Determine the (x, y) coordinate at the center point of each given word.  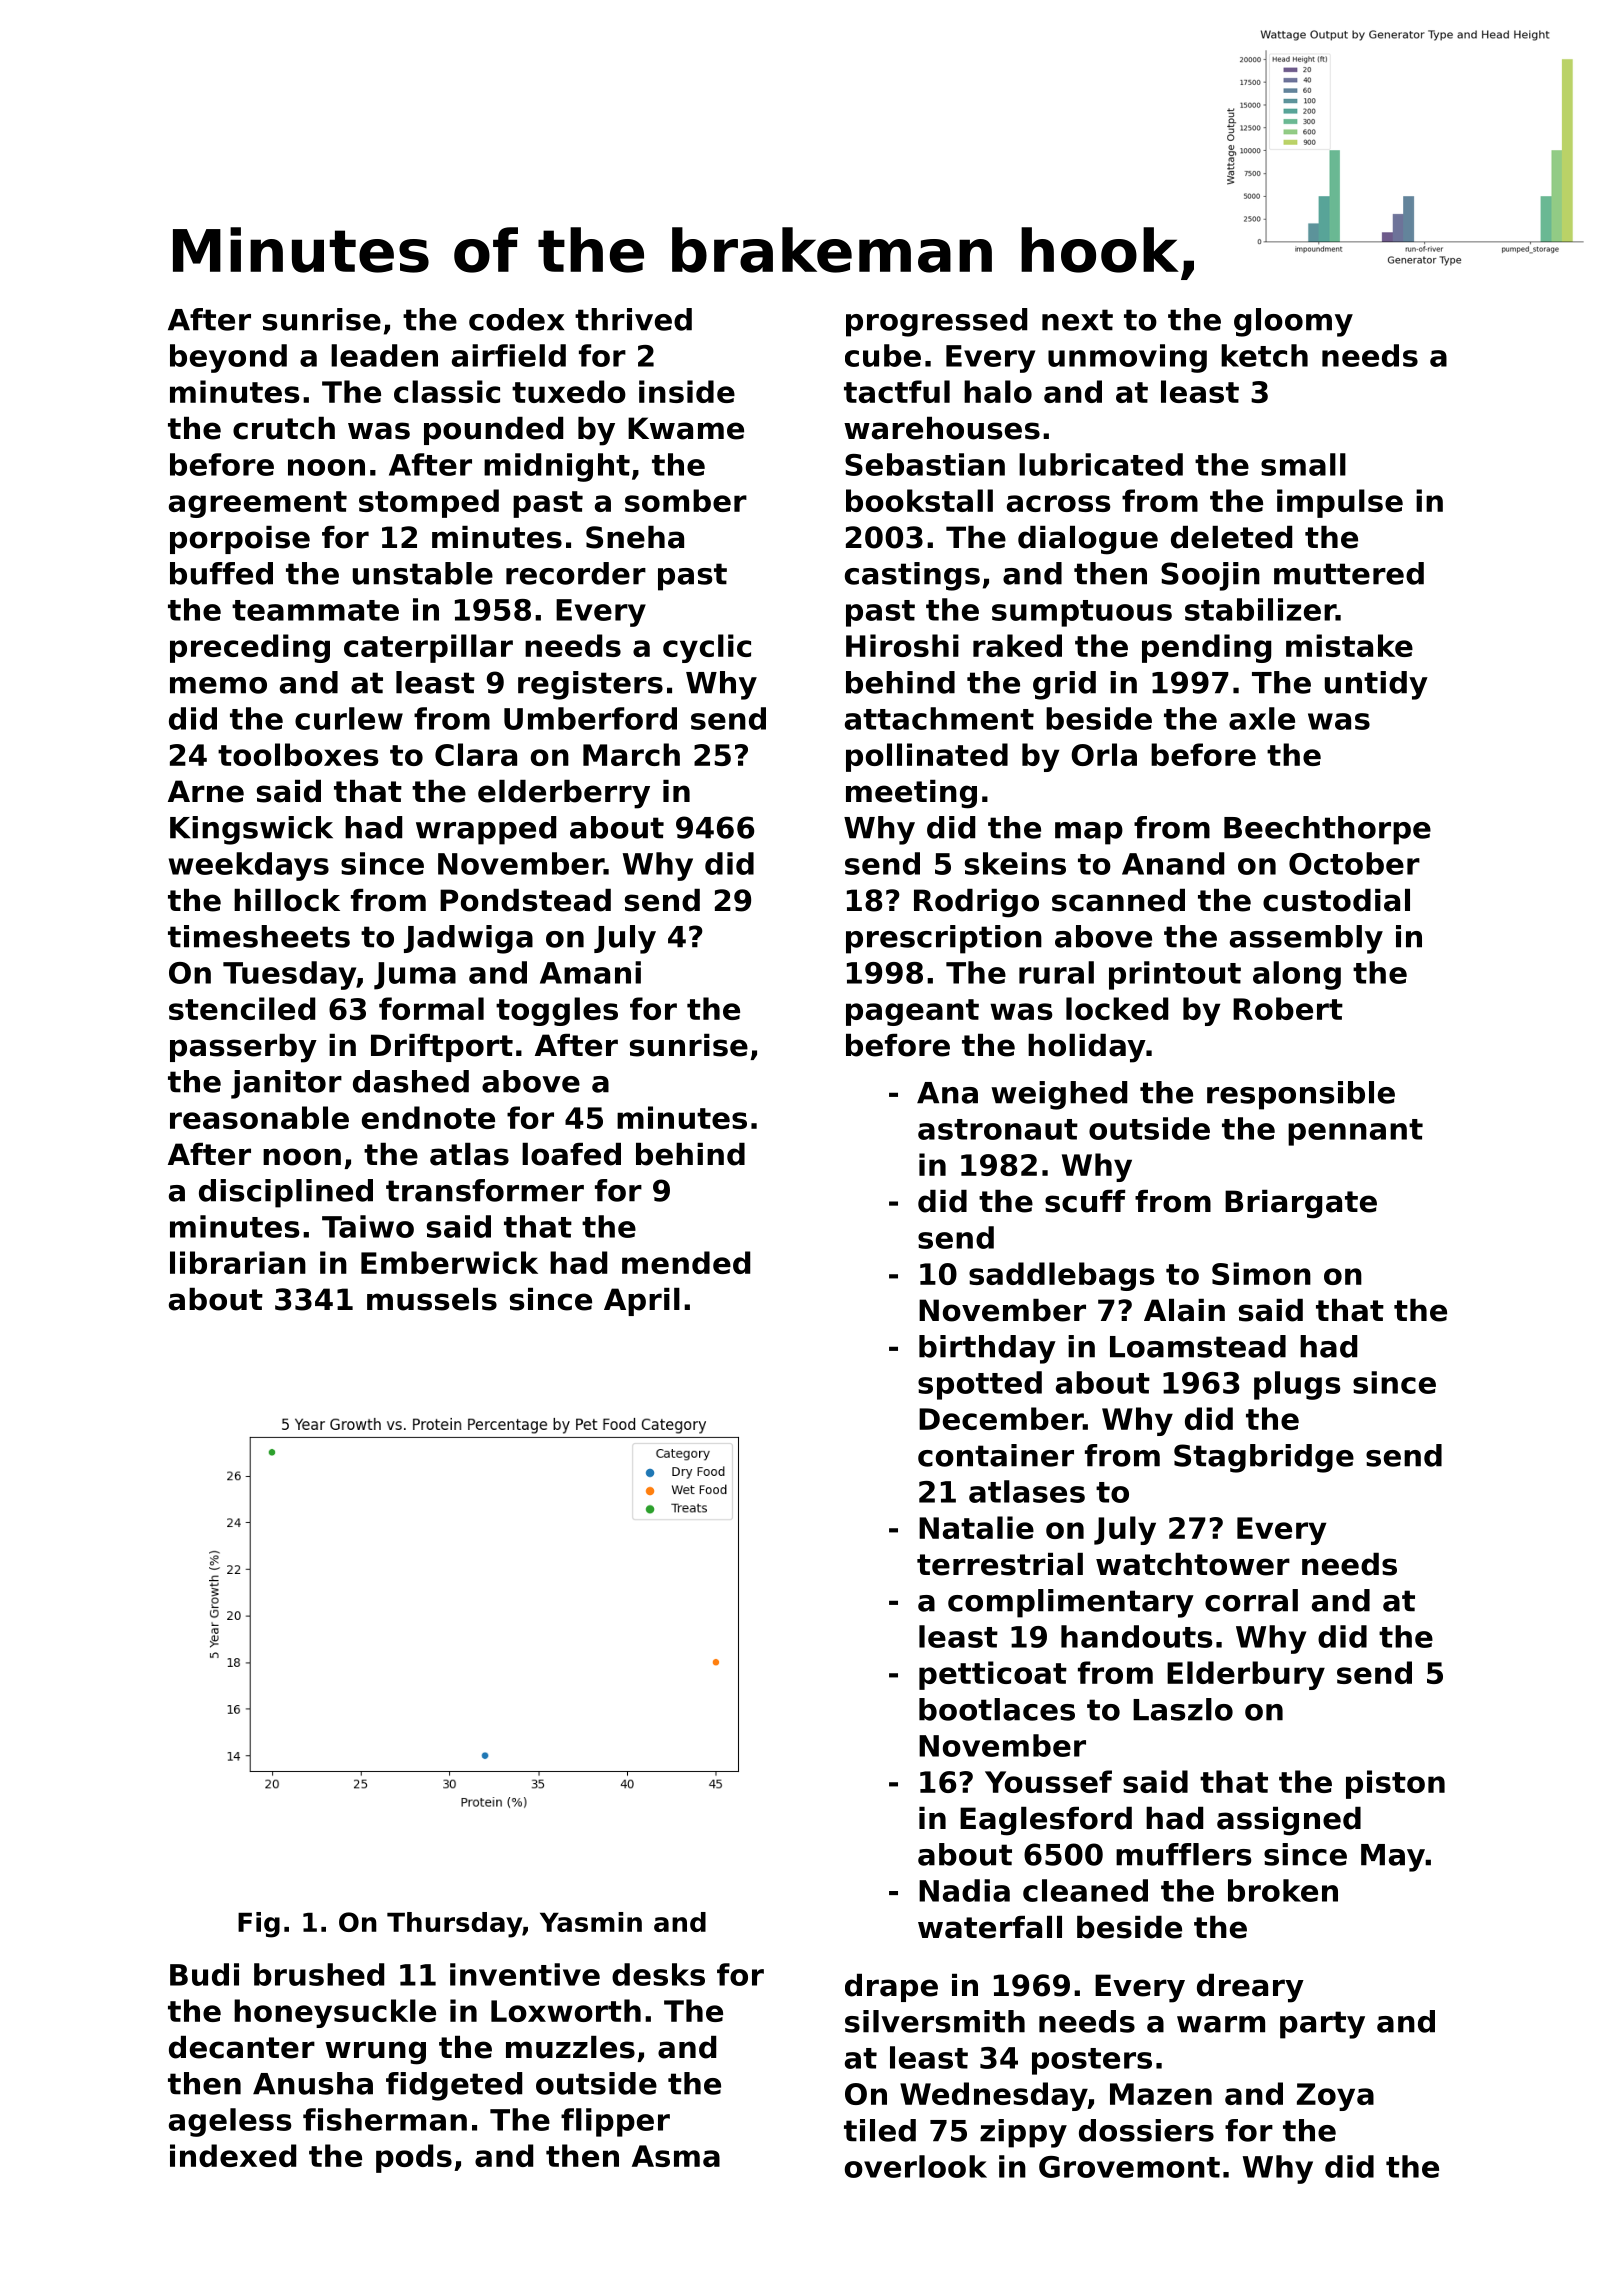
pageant (912, 1012)
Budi (204, 1974)
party (1322, 2025)
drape (891, 1988)
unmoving (1127, 358)
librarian (238, 1262)
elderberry (564, 794)
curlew (349, 718)
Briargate (1301, 1204)
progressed (936, 322)
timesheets (259, 936)
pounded (493, 431)
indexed (233, 2155)
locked (1117, 1008)
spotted (980, 1385)
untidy (1376, 685)
